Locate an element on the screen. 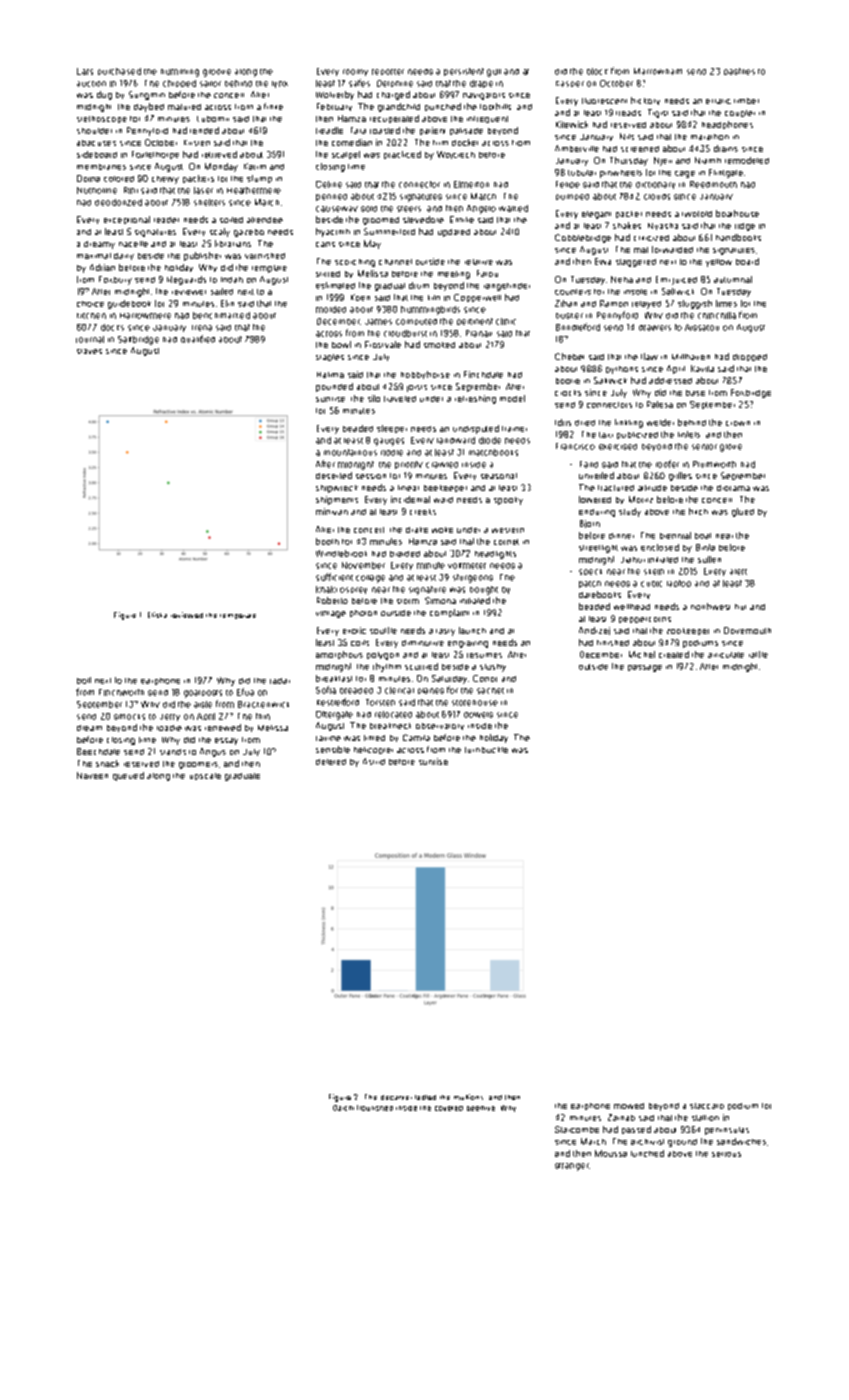 This screenshot has width=849, height=1400. decanter is located at coordinates (396, 1097).
